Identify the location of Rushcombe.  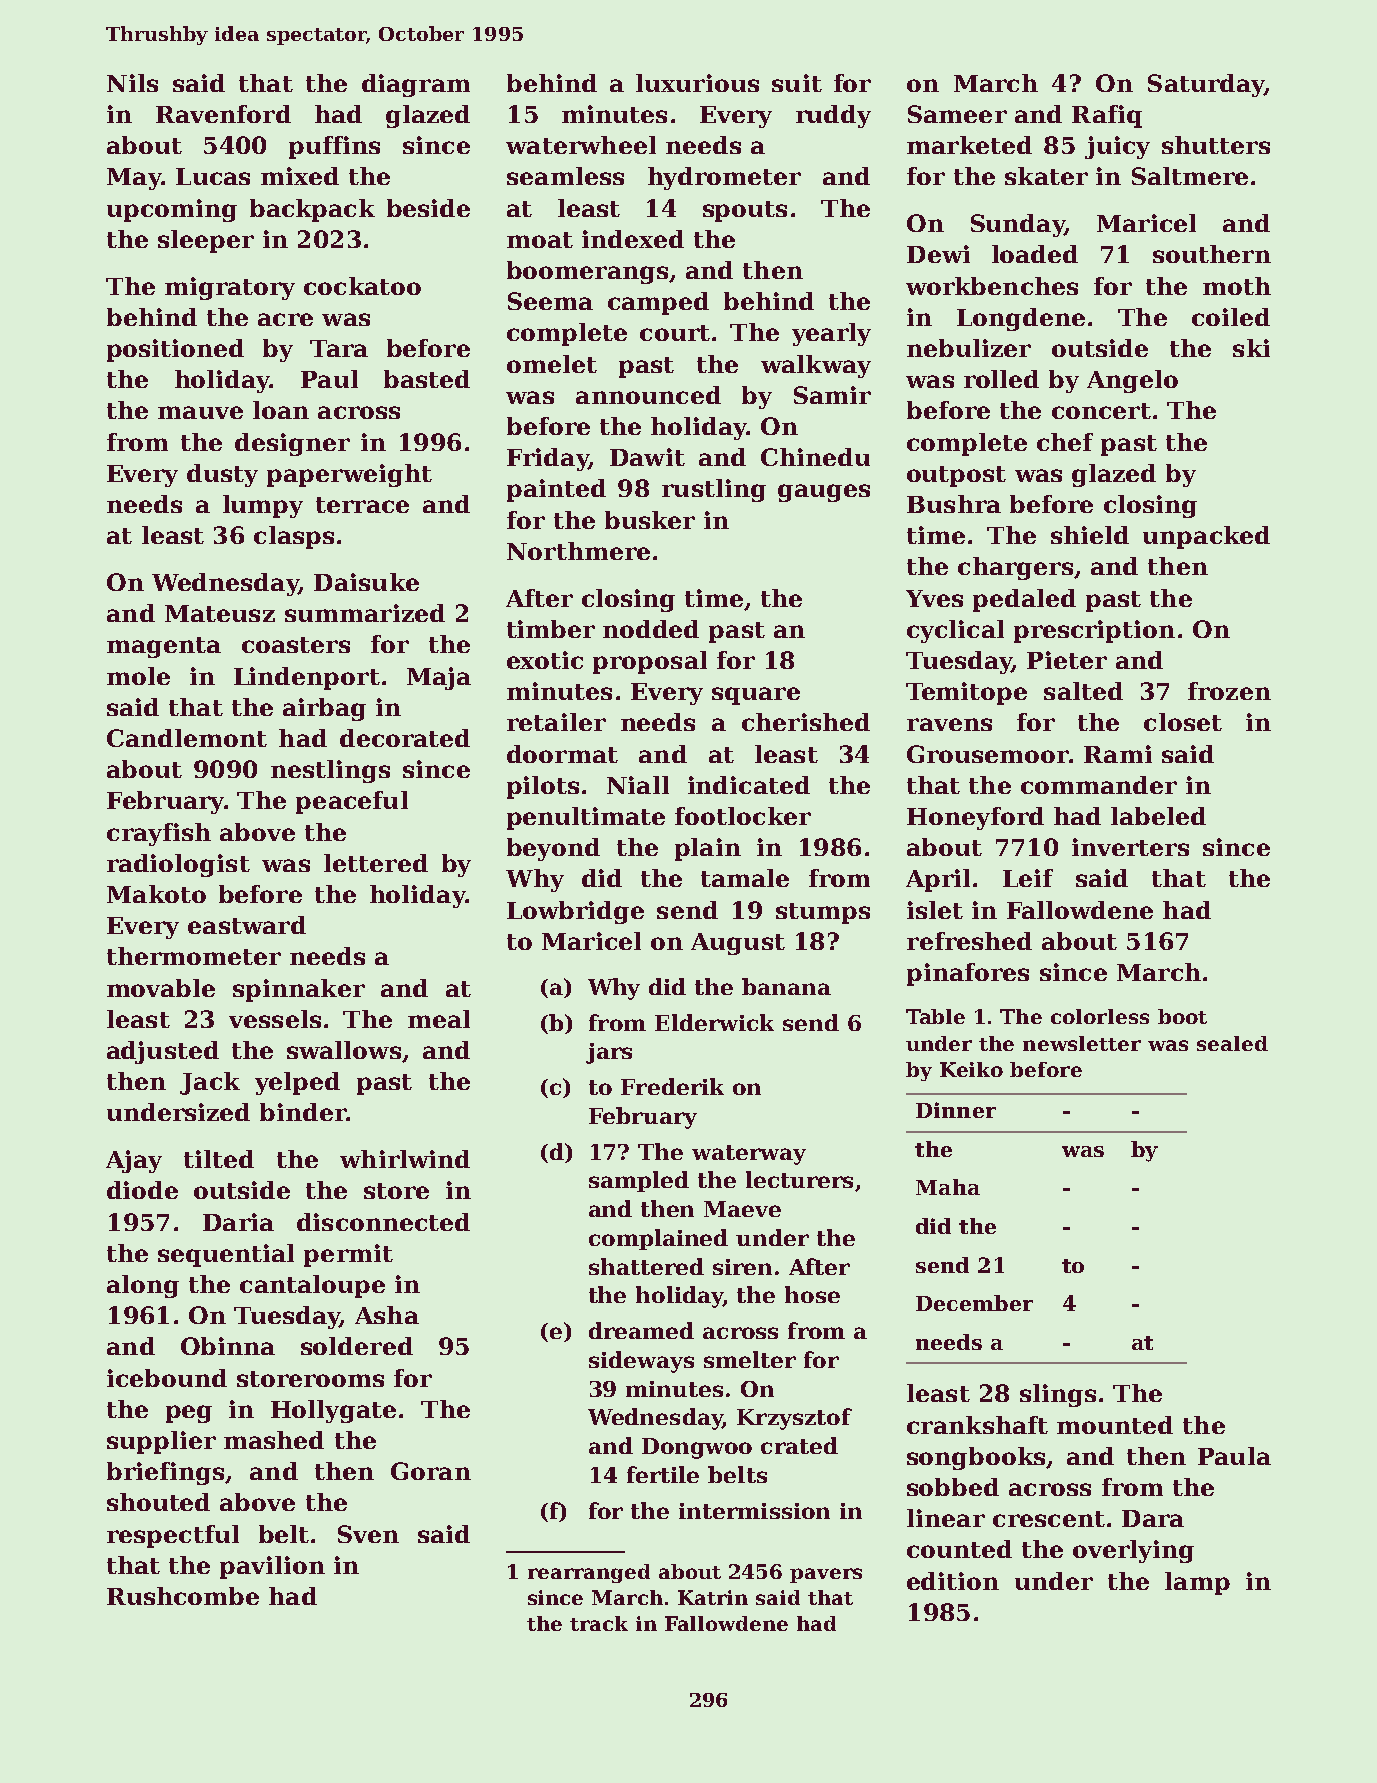
(183, 1596).
